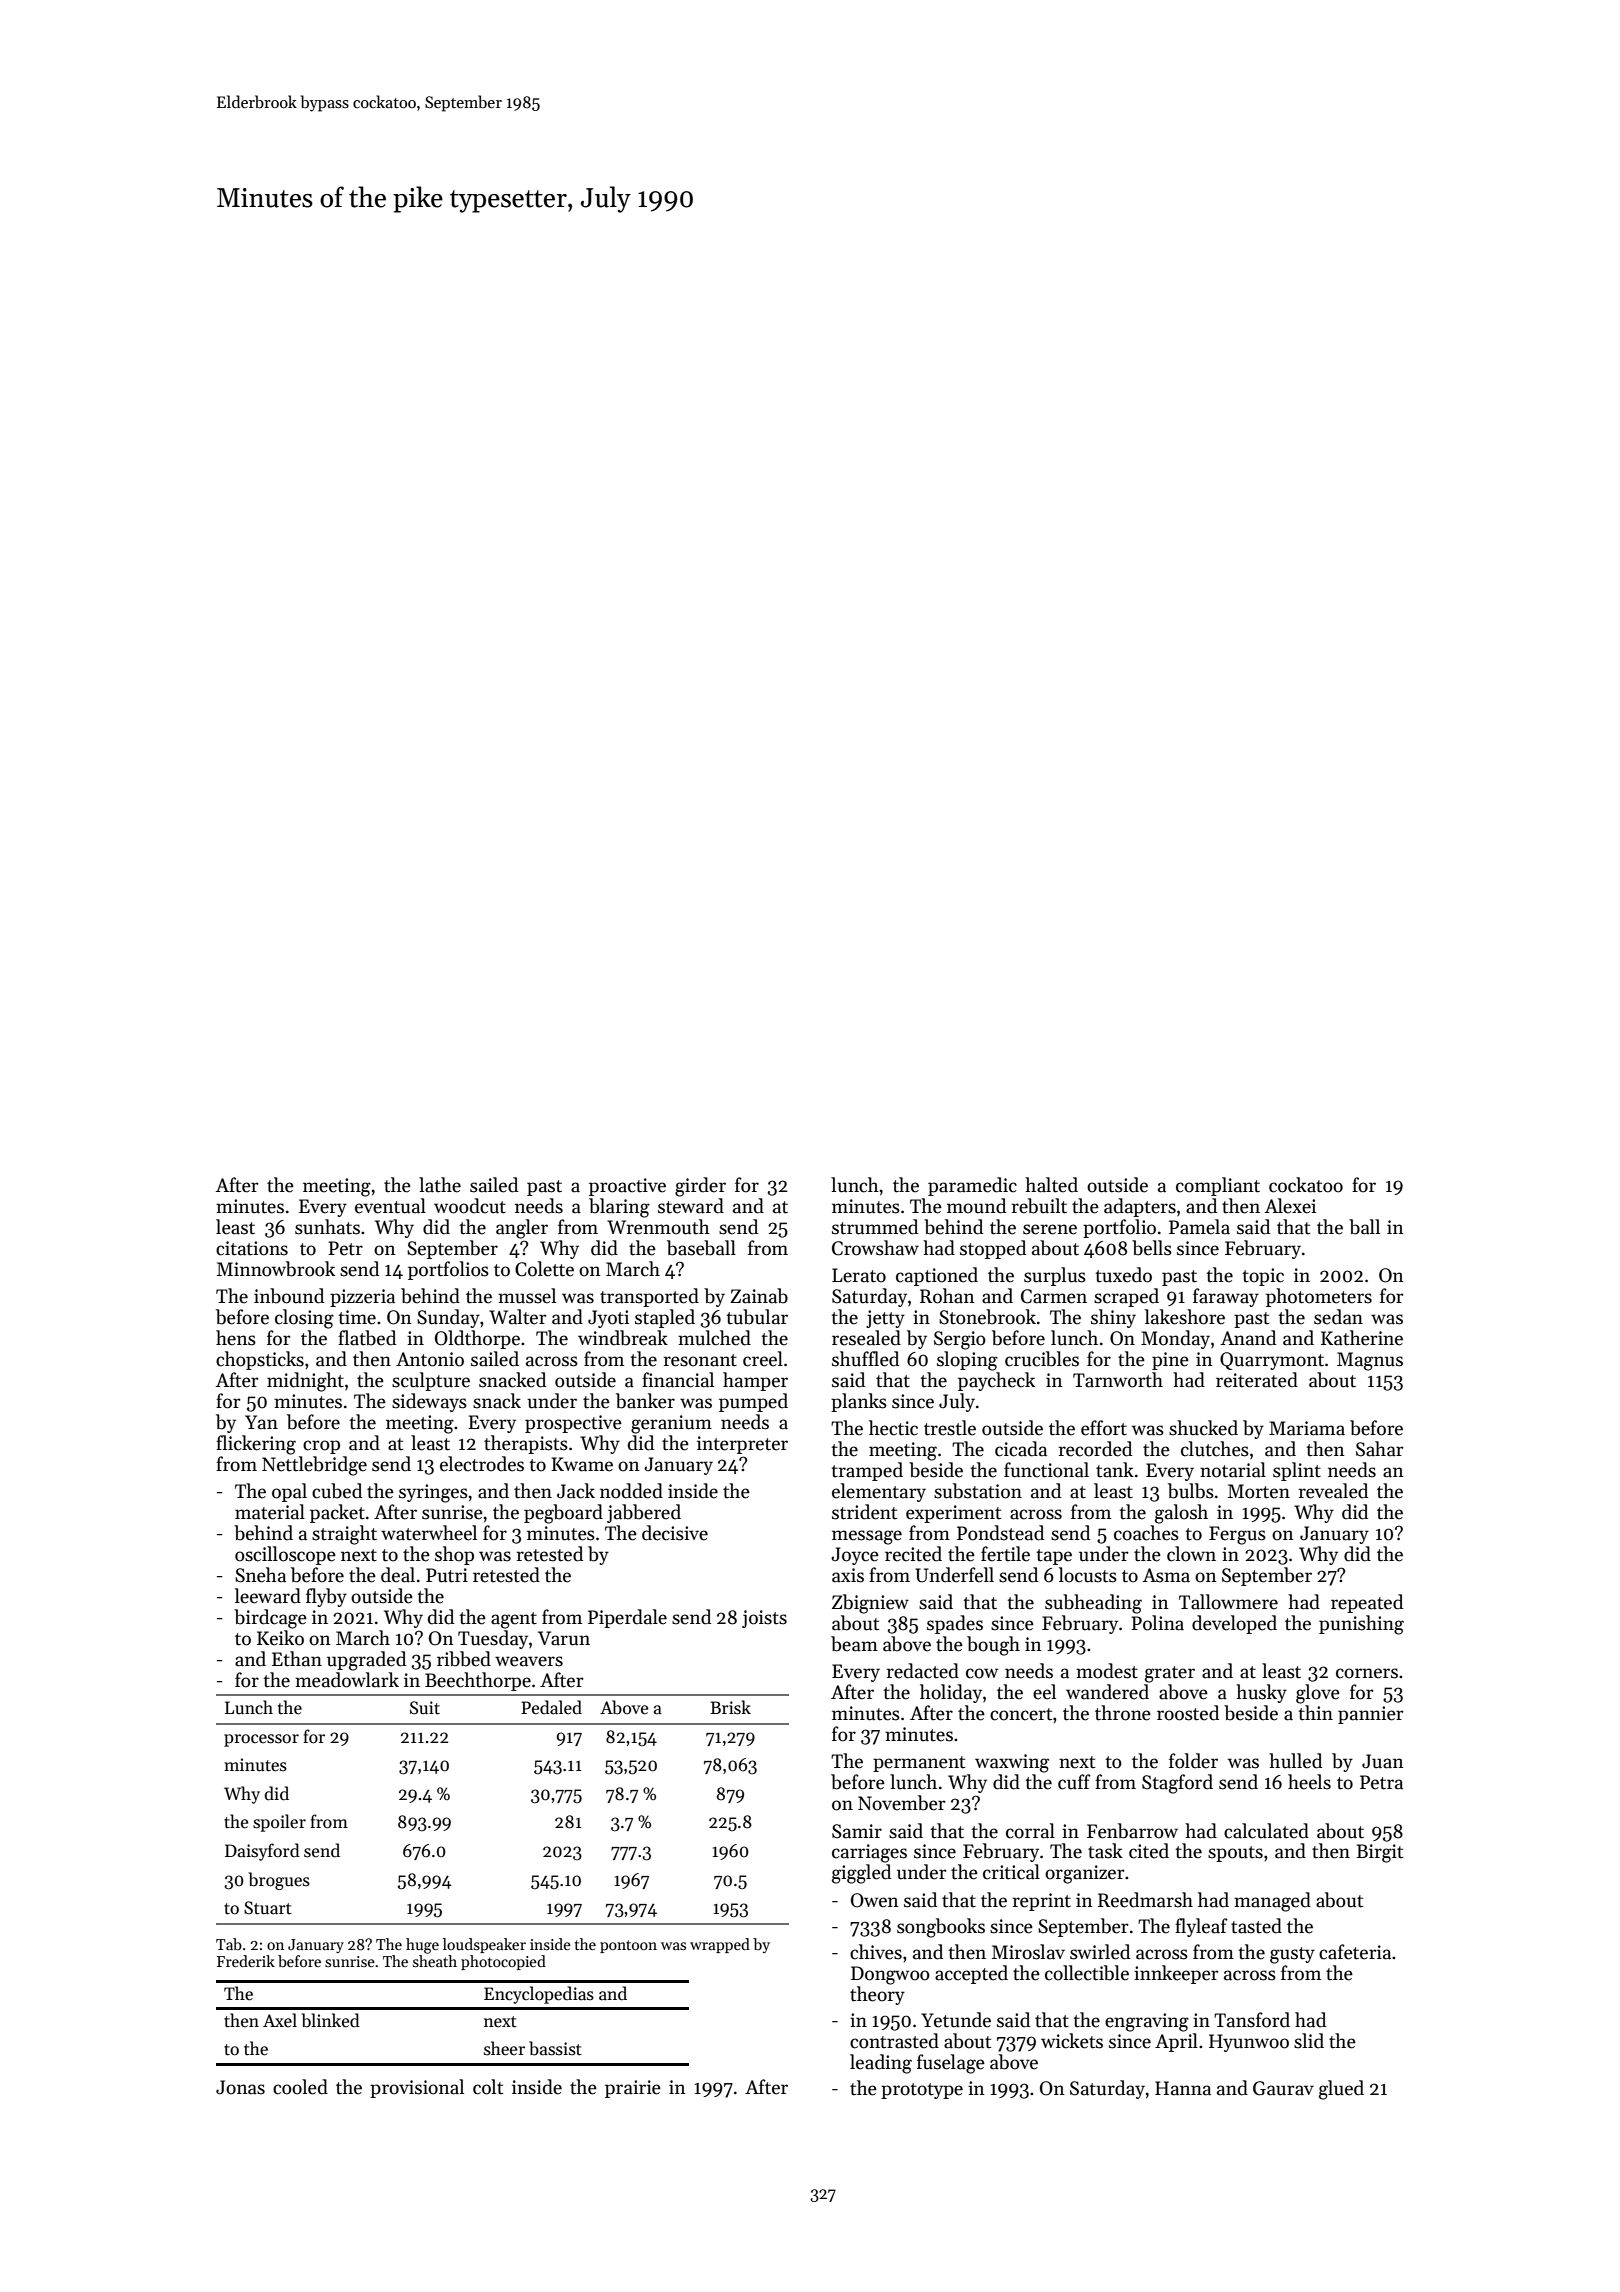 This screenshot has height=2292, width=1620. What do you see at coordinates (304, 1319) in the screenshot?
I see `closing` at bounding box center [304, 1319].
